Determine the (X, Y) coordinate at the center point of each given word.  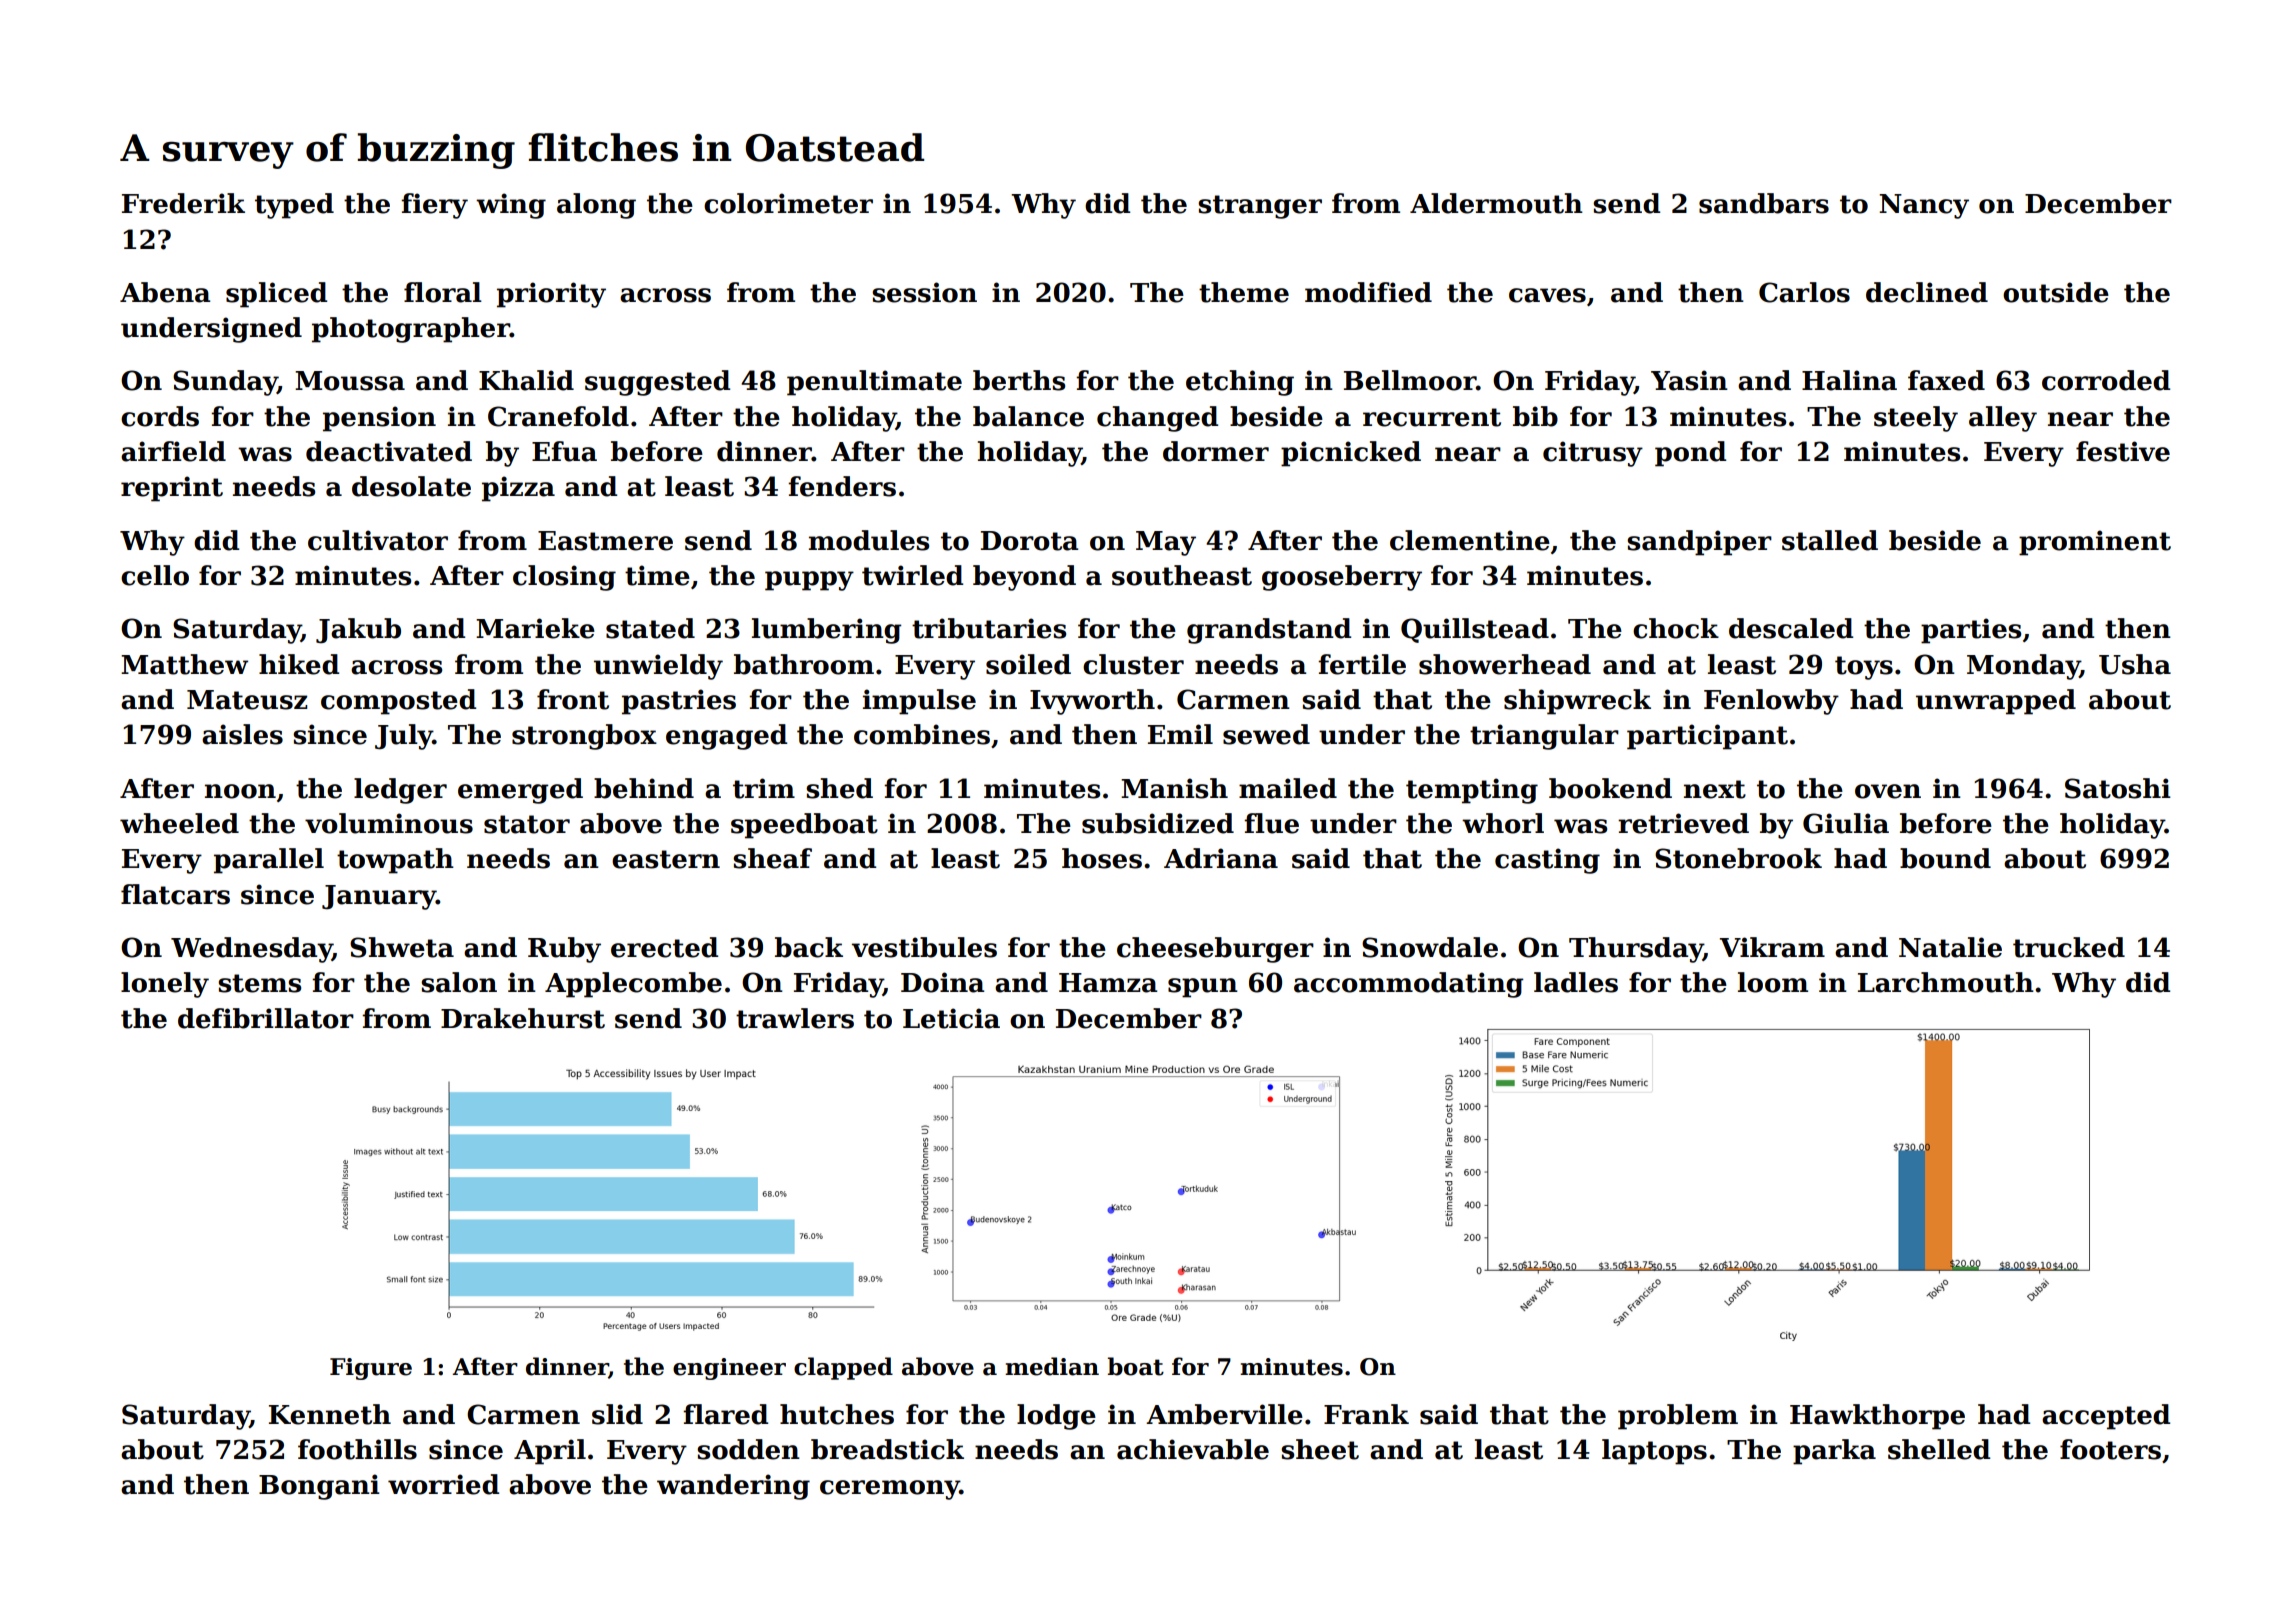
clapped (843, 1368)
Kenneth (330, 1414)
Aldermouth (1496, 203)
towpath (395, 861)
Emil (1180, 734)
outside (2056, 292)
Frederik (183, 203)
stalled (1830, 540)
